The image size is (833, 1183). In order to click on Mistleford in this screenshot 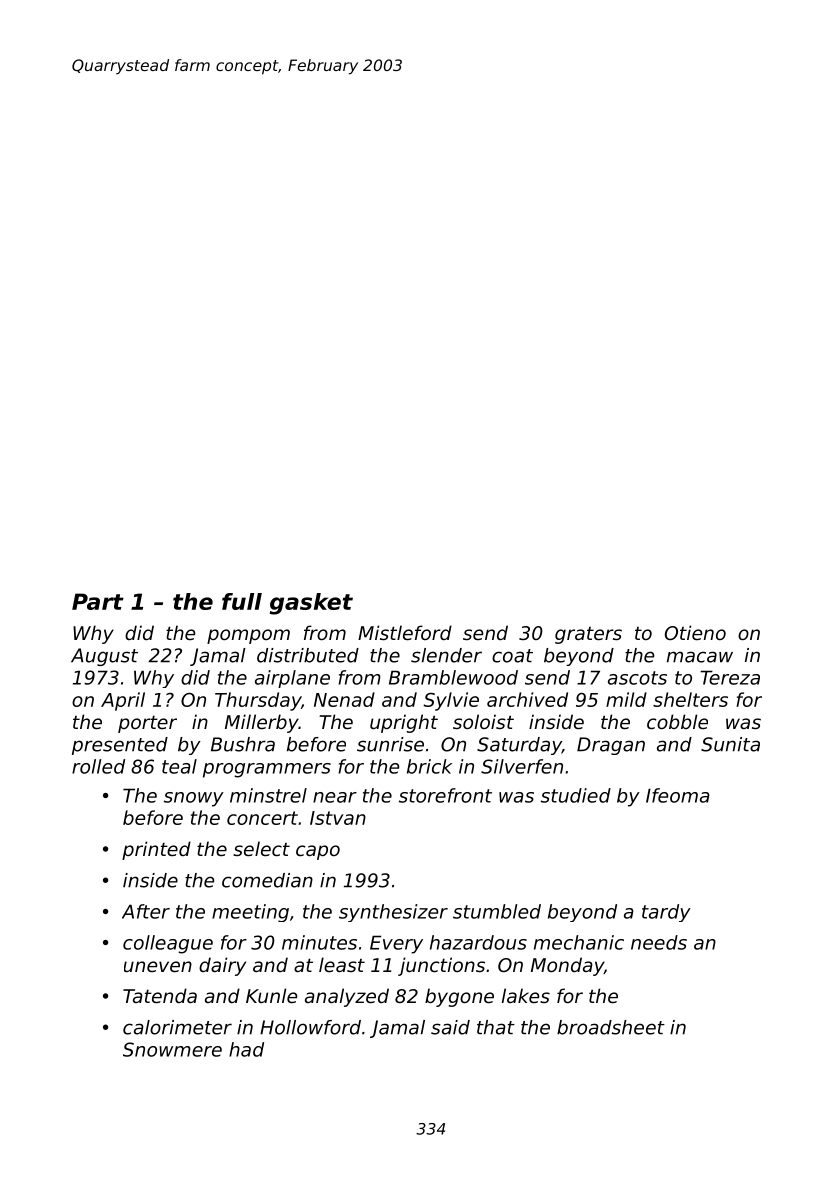, I will do `click(405, 632)`.
